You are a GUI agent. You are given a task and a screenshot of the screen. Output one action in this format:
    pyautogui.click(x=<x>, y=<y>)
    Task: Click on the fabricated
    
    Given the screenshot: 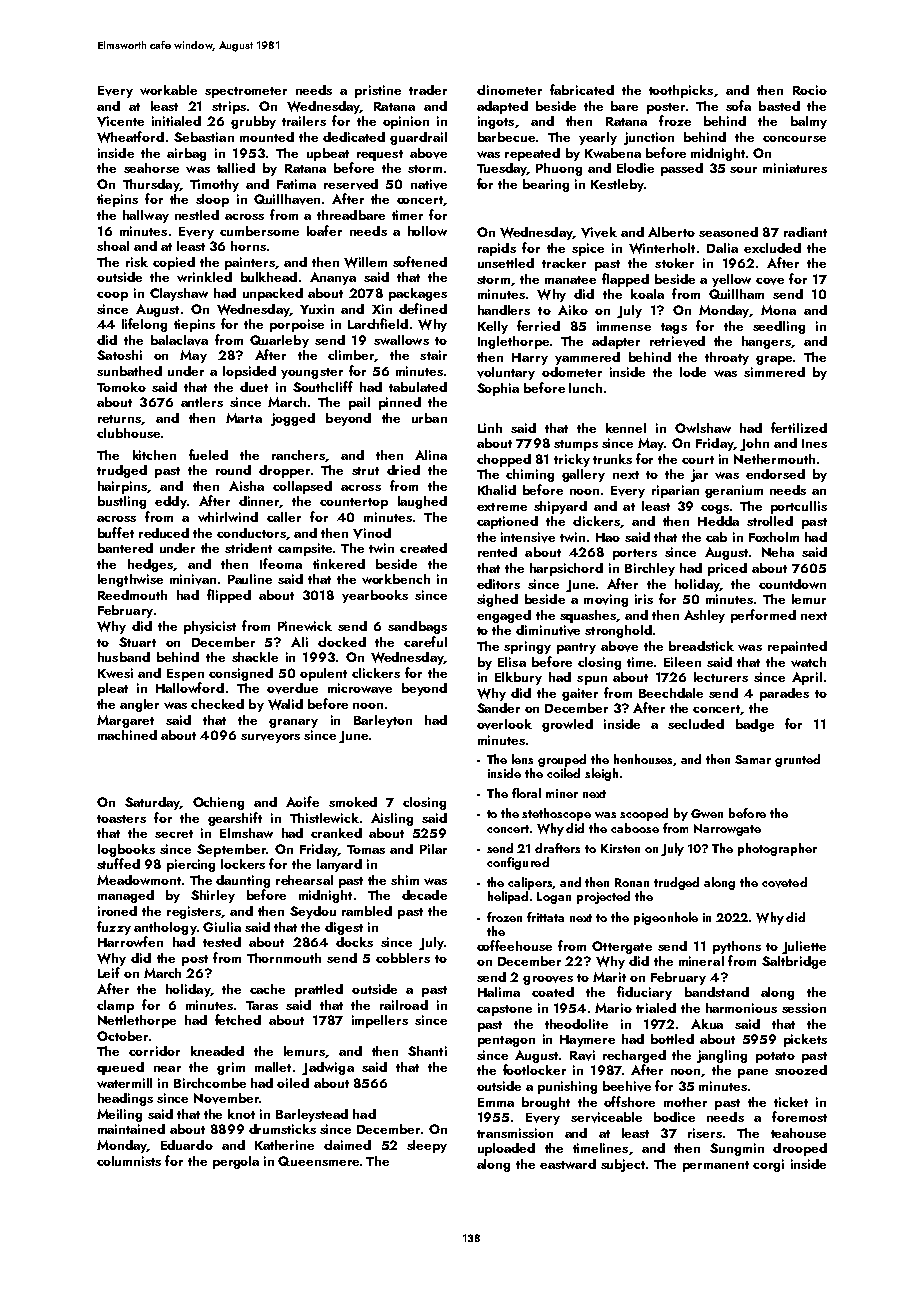 What is the action you would take?
    pyautogui.click(x=582, y=89)
